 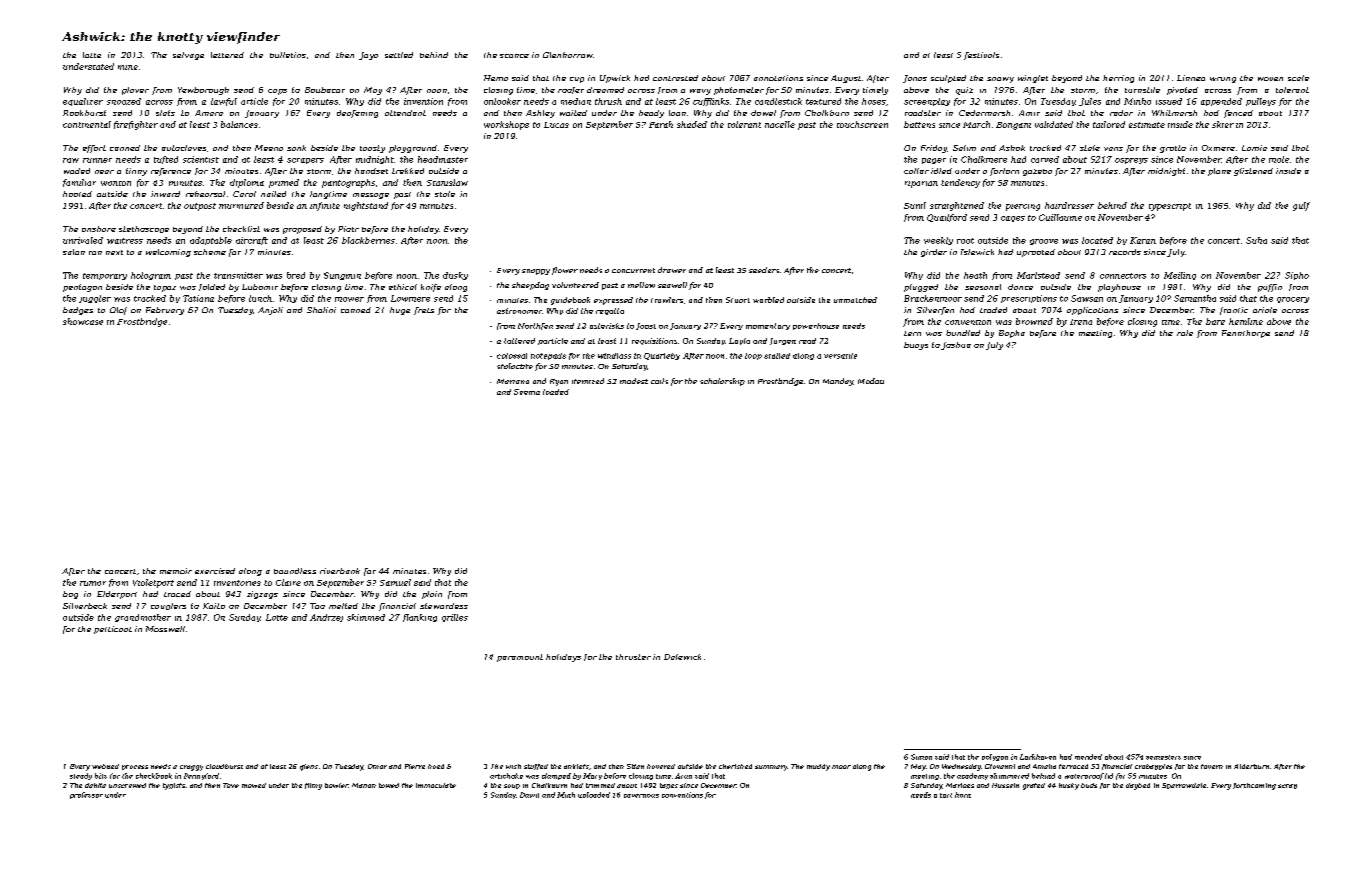 What do you see at coordinates (838, 382) in the screenshot?
I see `Monday` at bounding box center [838, 382].
